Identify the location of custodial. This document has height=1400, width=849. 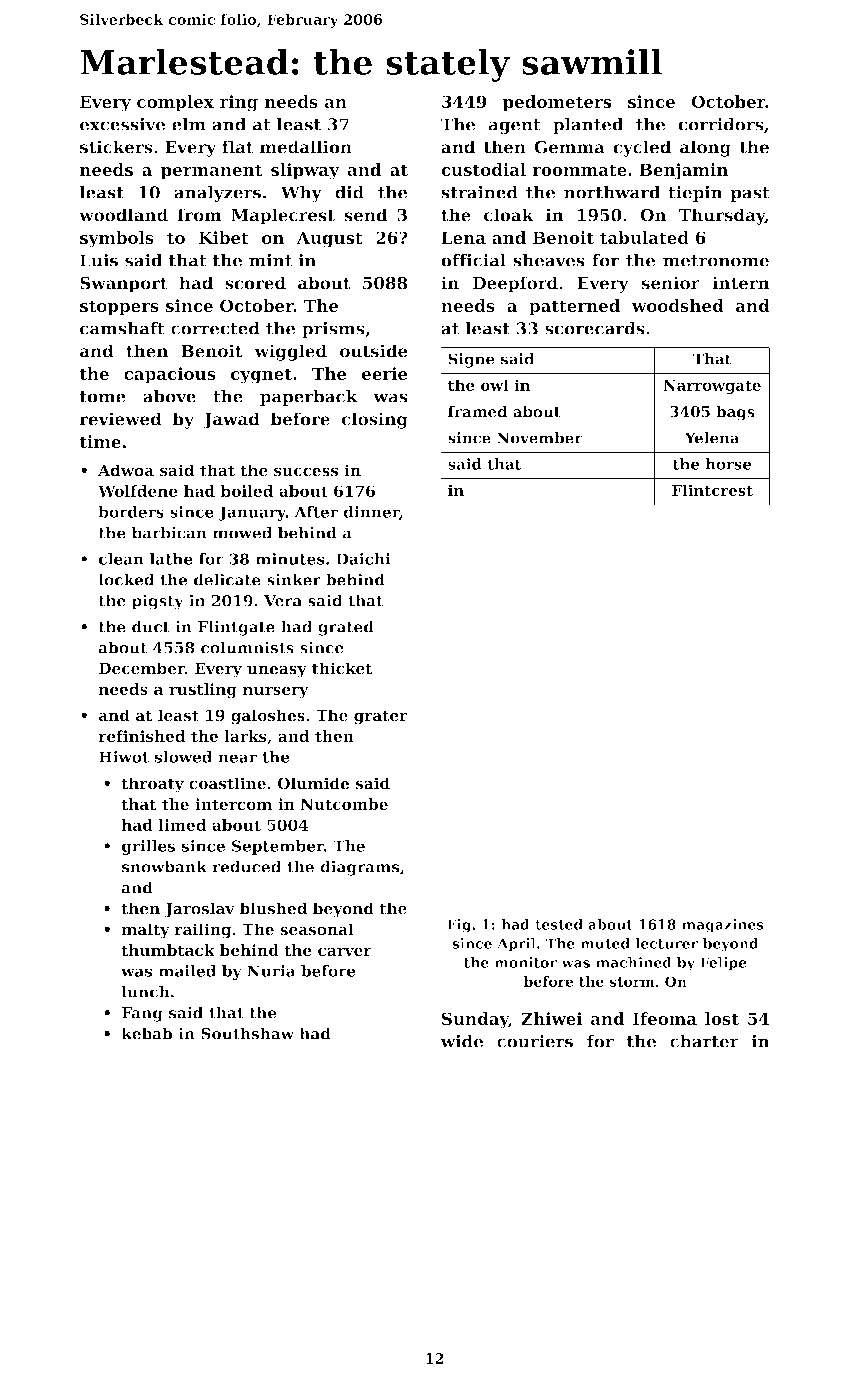
(483, 169).
